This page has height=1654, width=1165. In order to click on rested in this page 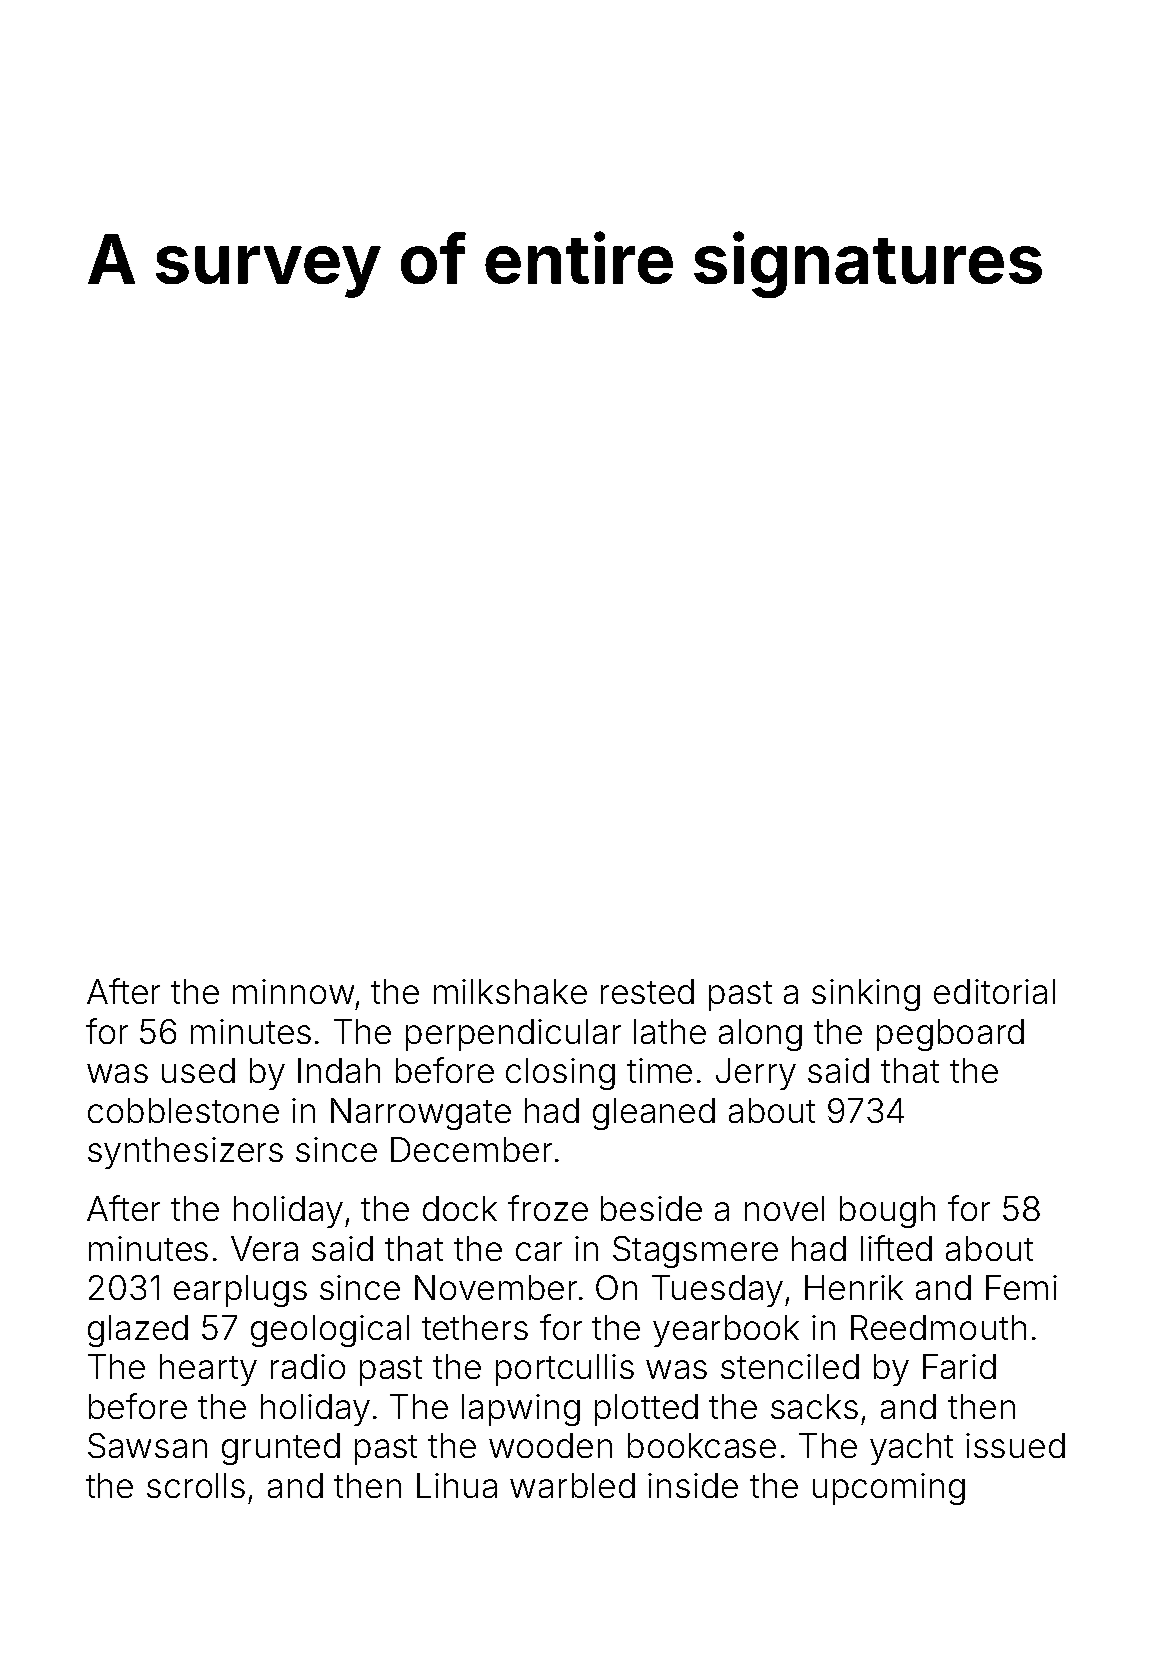, I will do `click(647, 991)`.
